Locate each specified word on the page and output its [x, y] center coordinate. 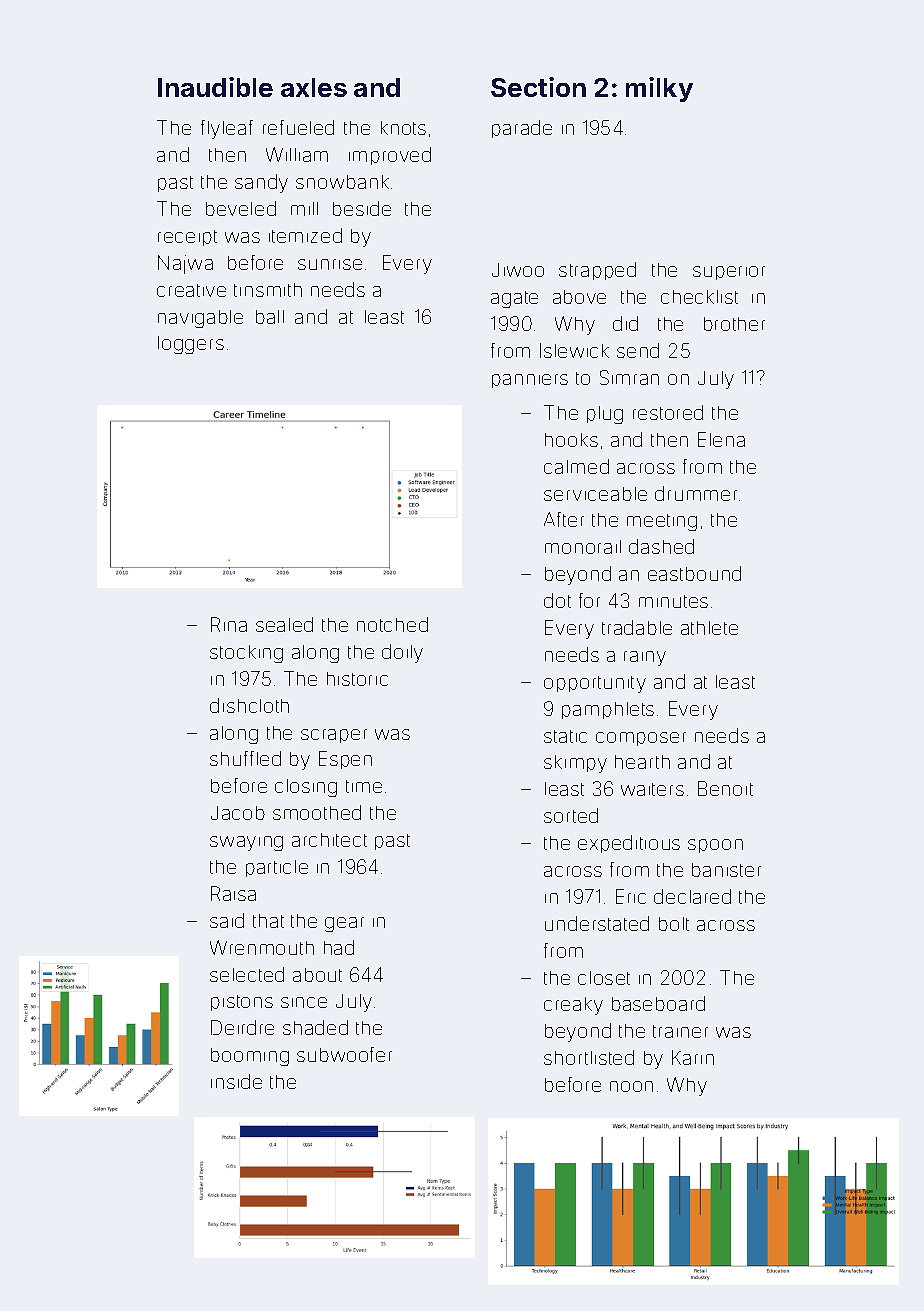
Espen [345, 760]
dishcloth [249, 705]
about [317, 975]
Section [538, 87]
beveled [241, 208]
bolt [674, 924]
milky [659, 89]
